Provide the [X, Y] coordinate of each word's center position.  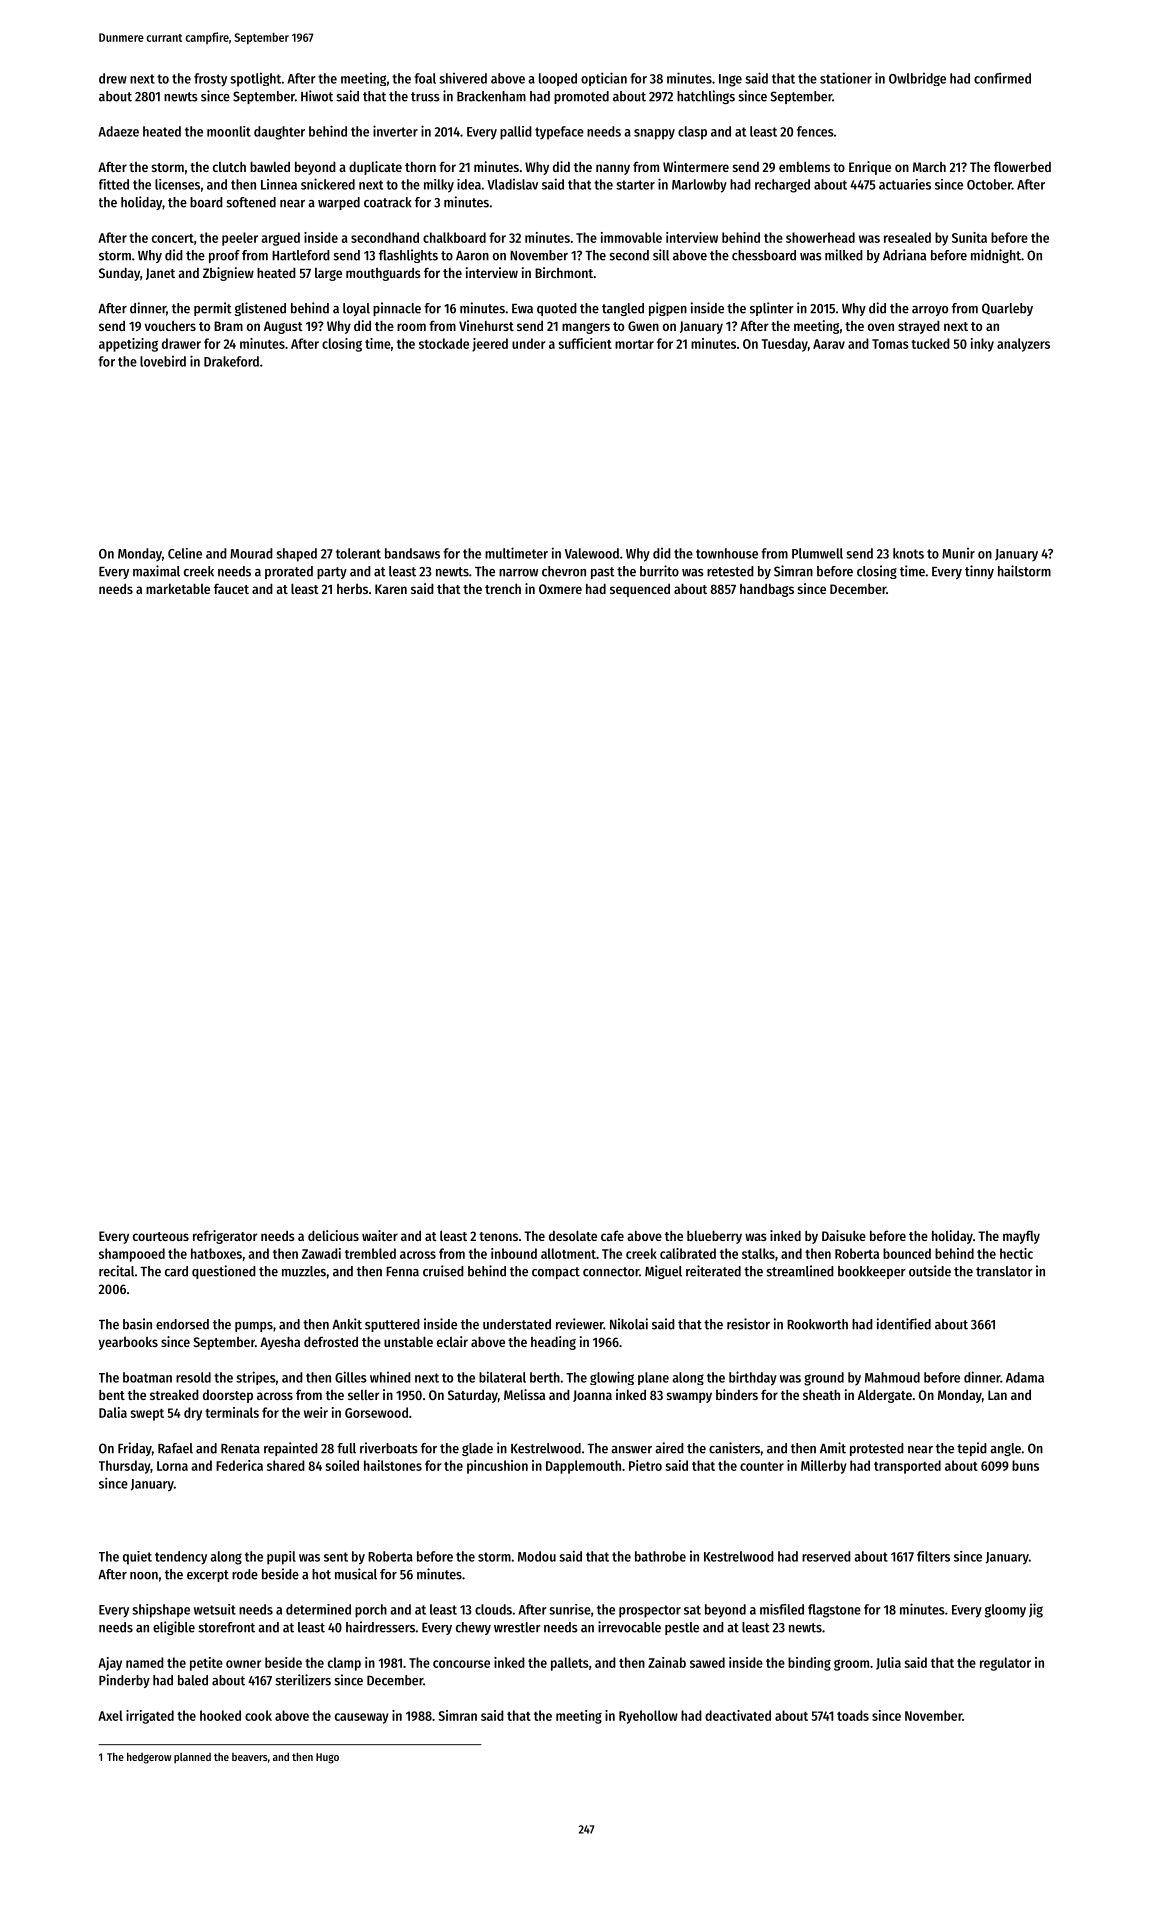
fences [815, 131]
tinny [979, 572]
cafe [612, 1235]
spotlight [255, 80]
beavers [249, 1757]
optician [604, 79]
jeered [490, 345]
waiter [380, 1235]
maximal [156, 571]
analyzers [1023, 345]
